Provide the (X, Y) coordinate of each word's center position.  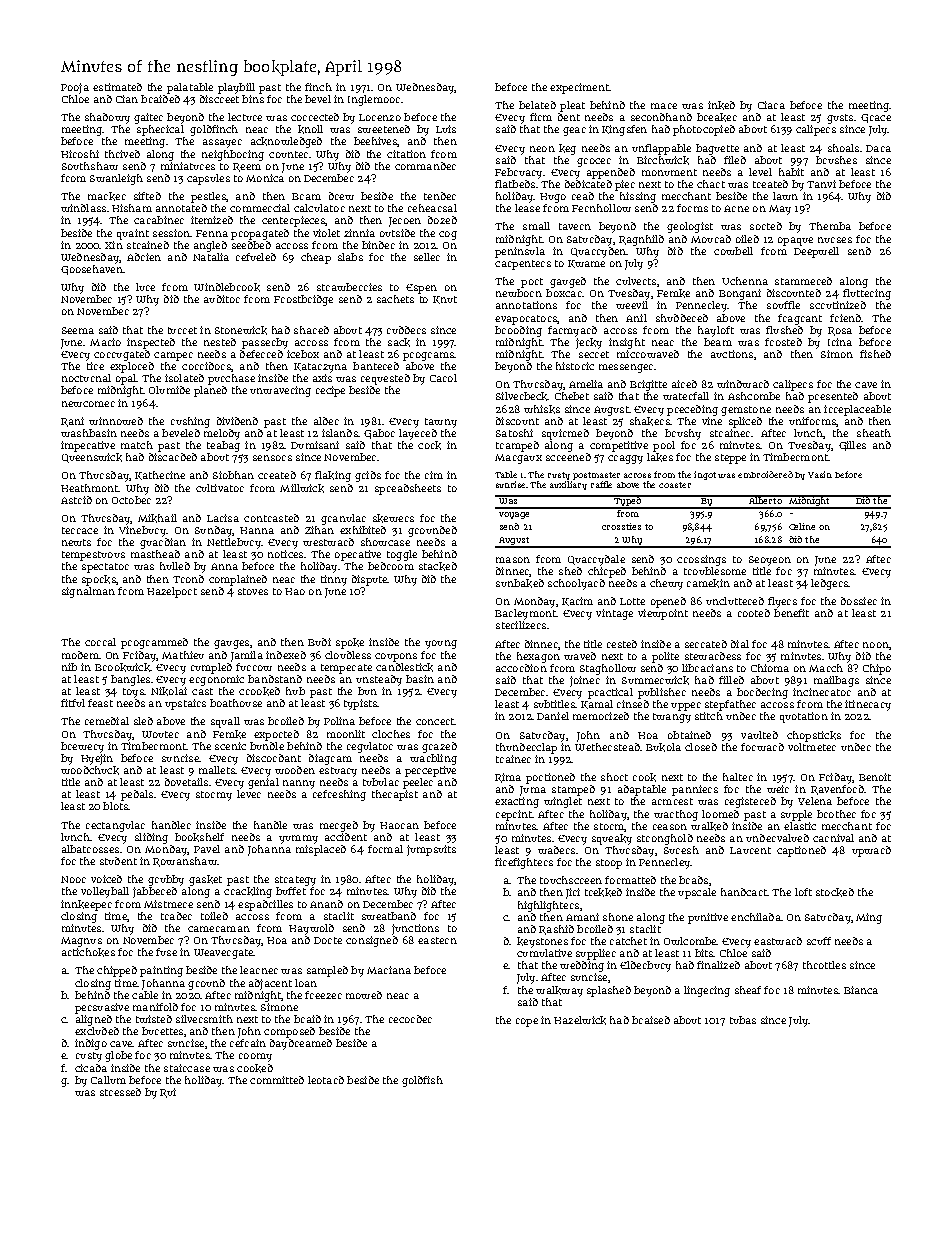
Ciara (771, 105)
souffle (783, 305)
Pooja (75, 88)
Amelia (586, 384)
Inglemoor (374, 100)
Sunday (213, 531)
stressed (120, 1092)
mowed (364, 995)
